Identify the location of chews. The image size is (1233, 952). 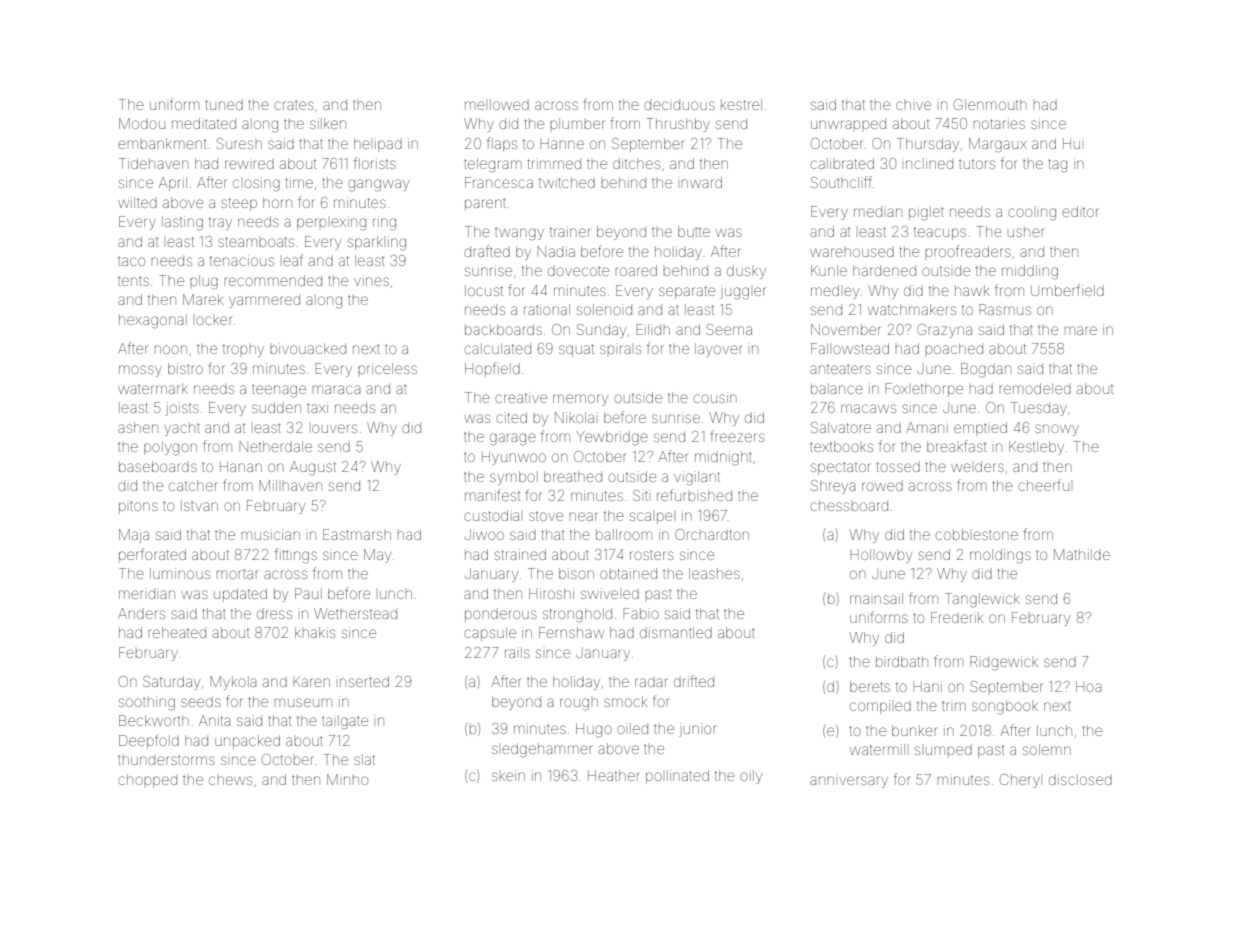
(230, 780).
